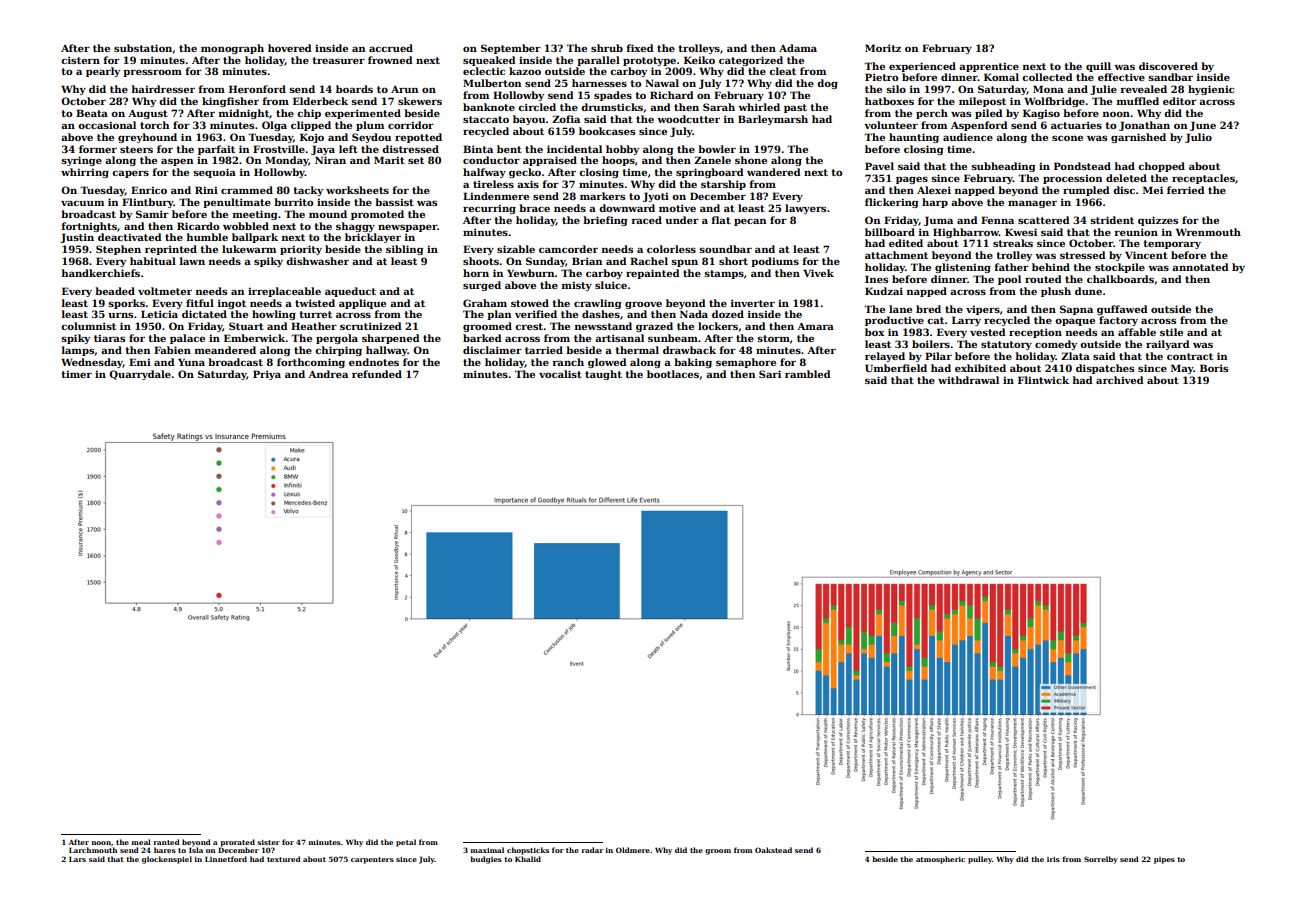  Describe the element at coordinates (1043, 380) in the screenshot. I see `Flintwick` at that location.
